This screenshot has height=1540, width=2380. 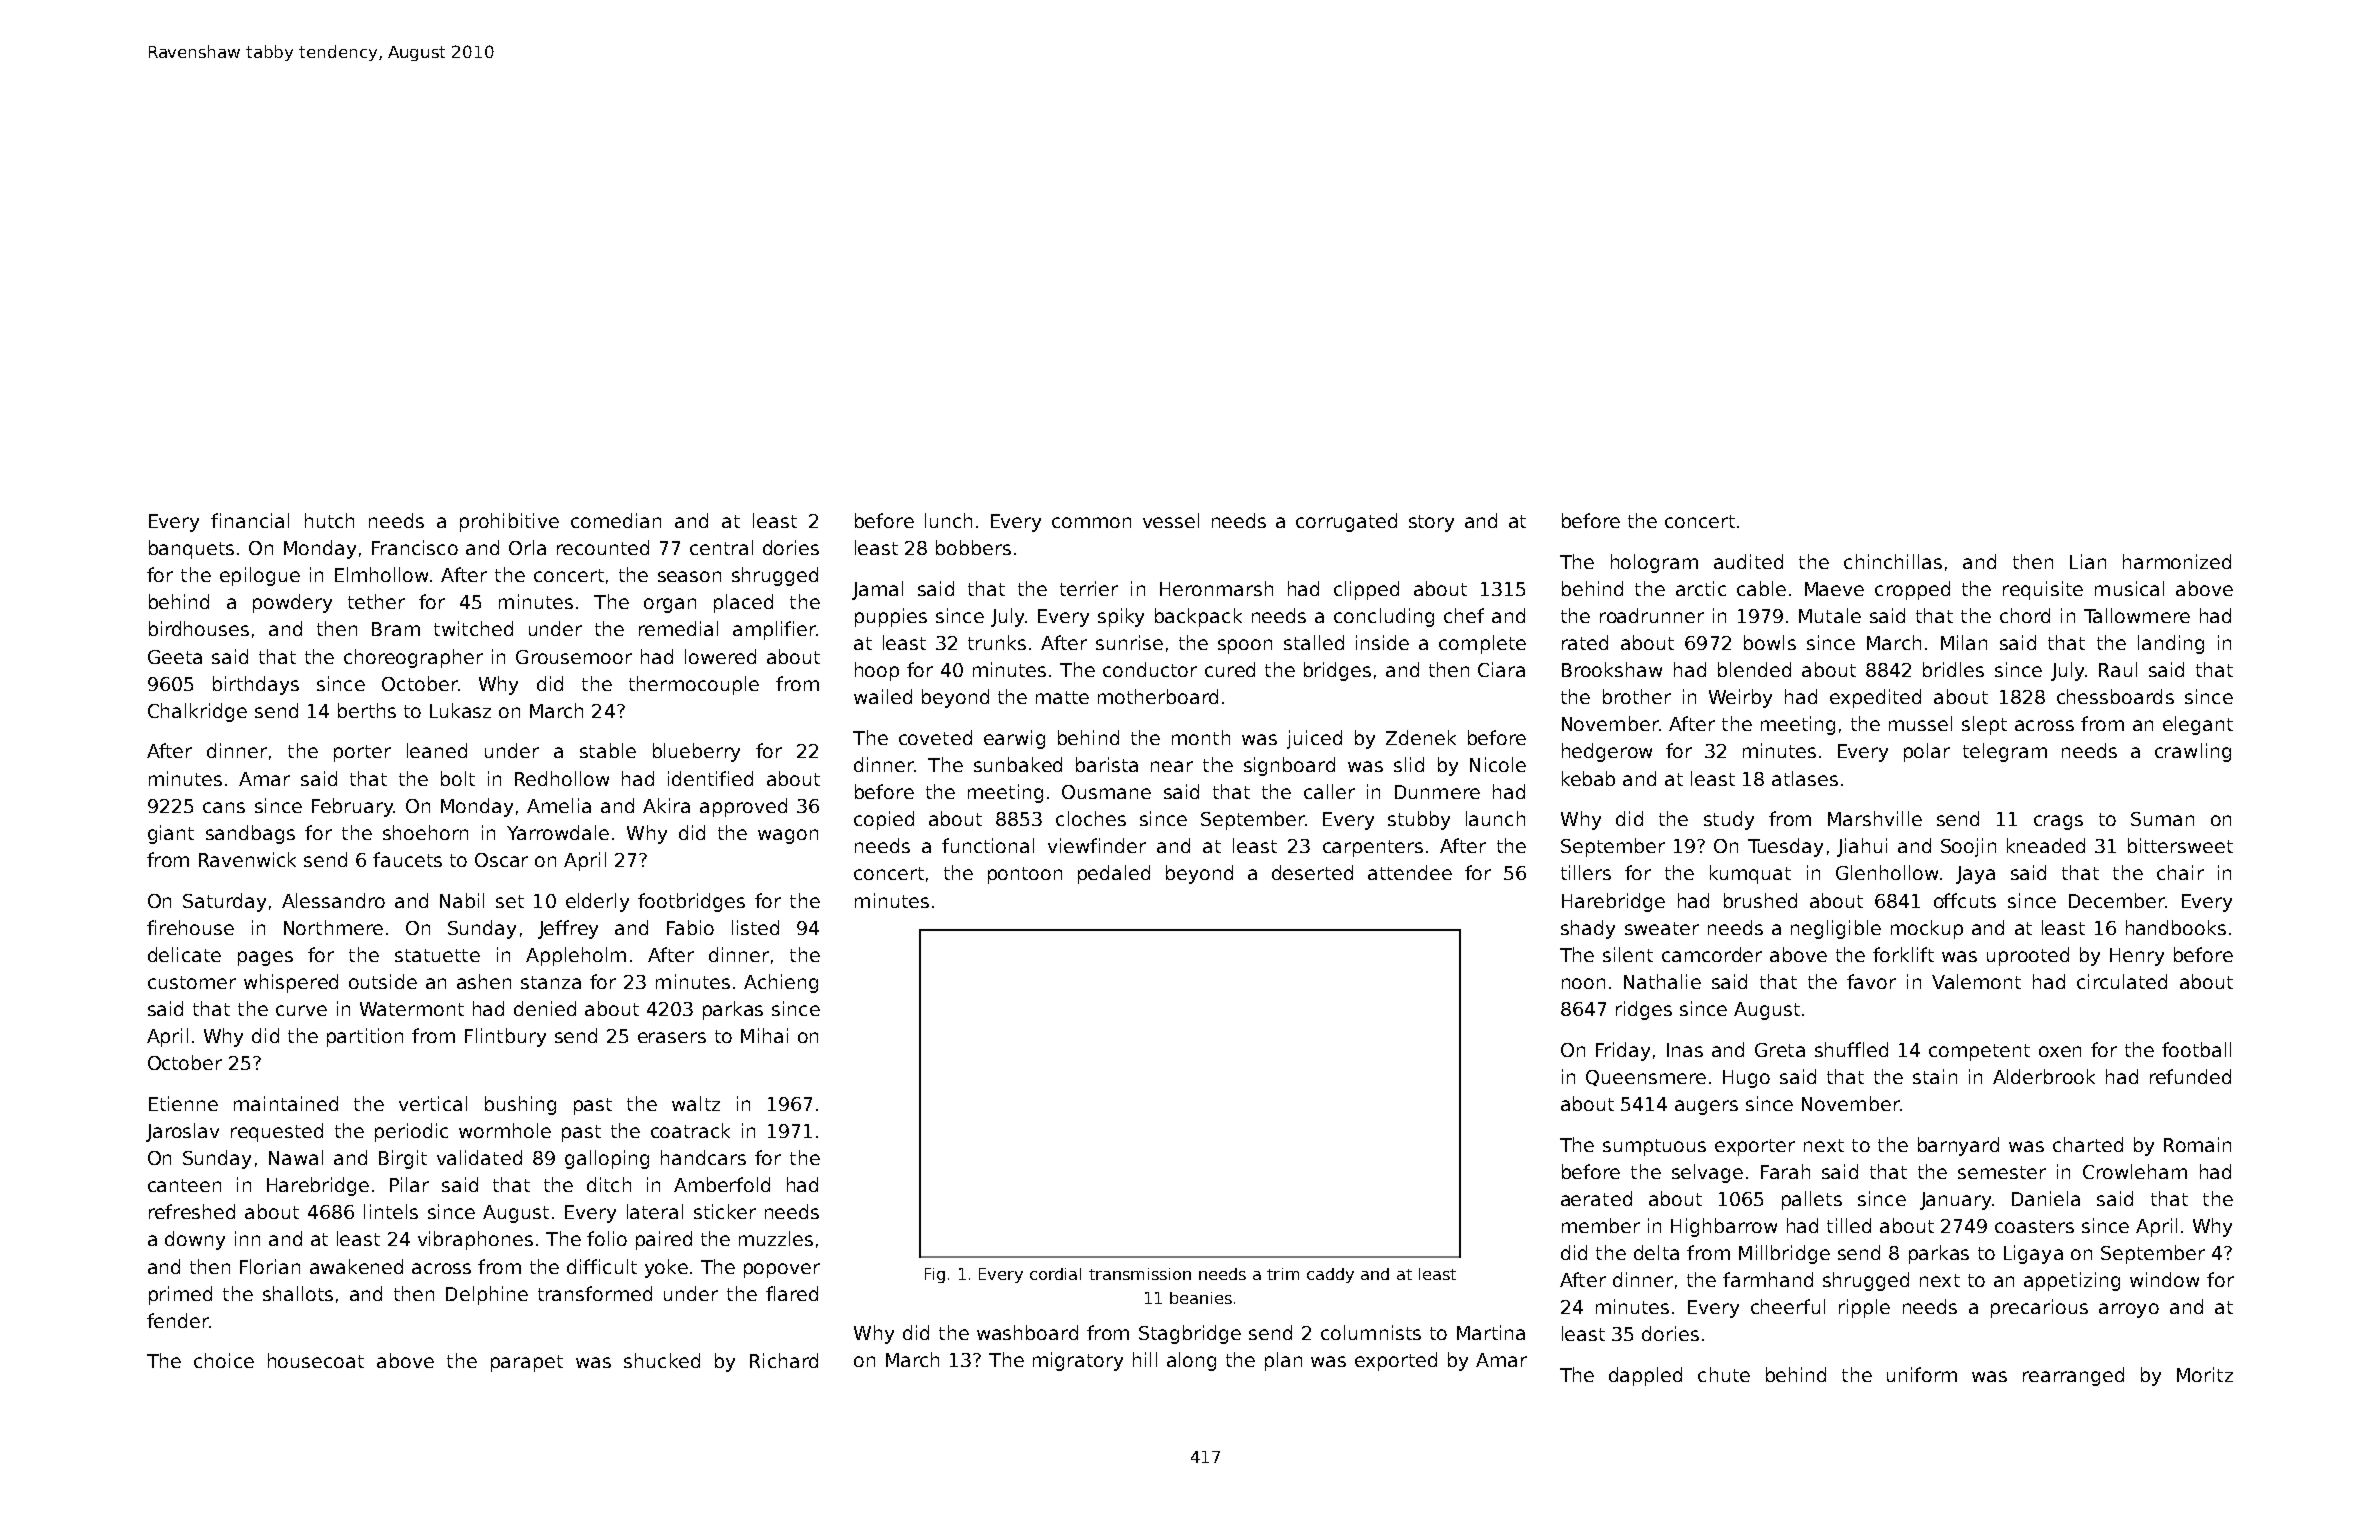 What do you see at coordinates (175, 657) in the screenshot?
I see `Geeta` at bounding box center [175, 657].
